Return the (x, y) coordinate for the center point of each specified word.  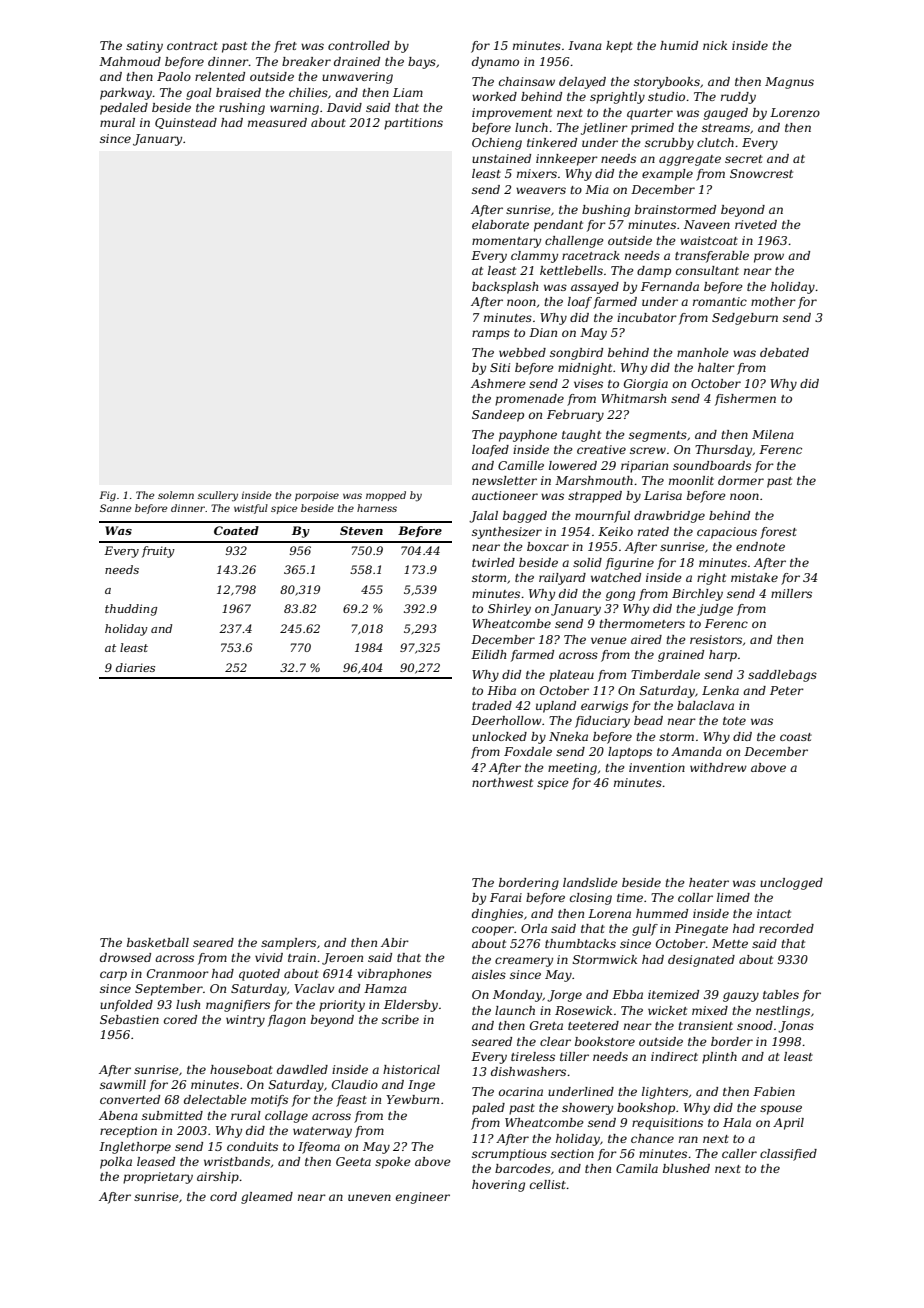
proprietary (158, 1178)
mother (773, 301)
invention (657, 767)
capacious (727, 533)
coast (796, 737)
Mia (597, 189)
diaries (135, 667)
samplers (288, 944)
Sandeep (498, 416)
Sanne (115, 508)
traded (492, 705)
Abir (395, 942)
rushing (242, 109)
